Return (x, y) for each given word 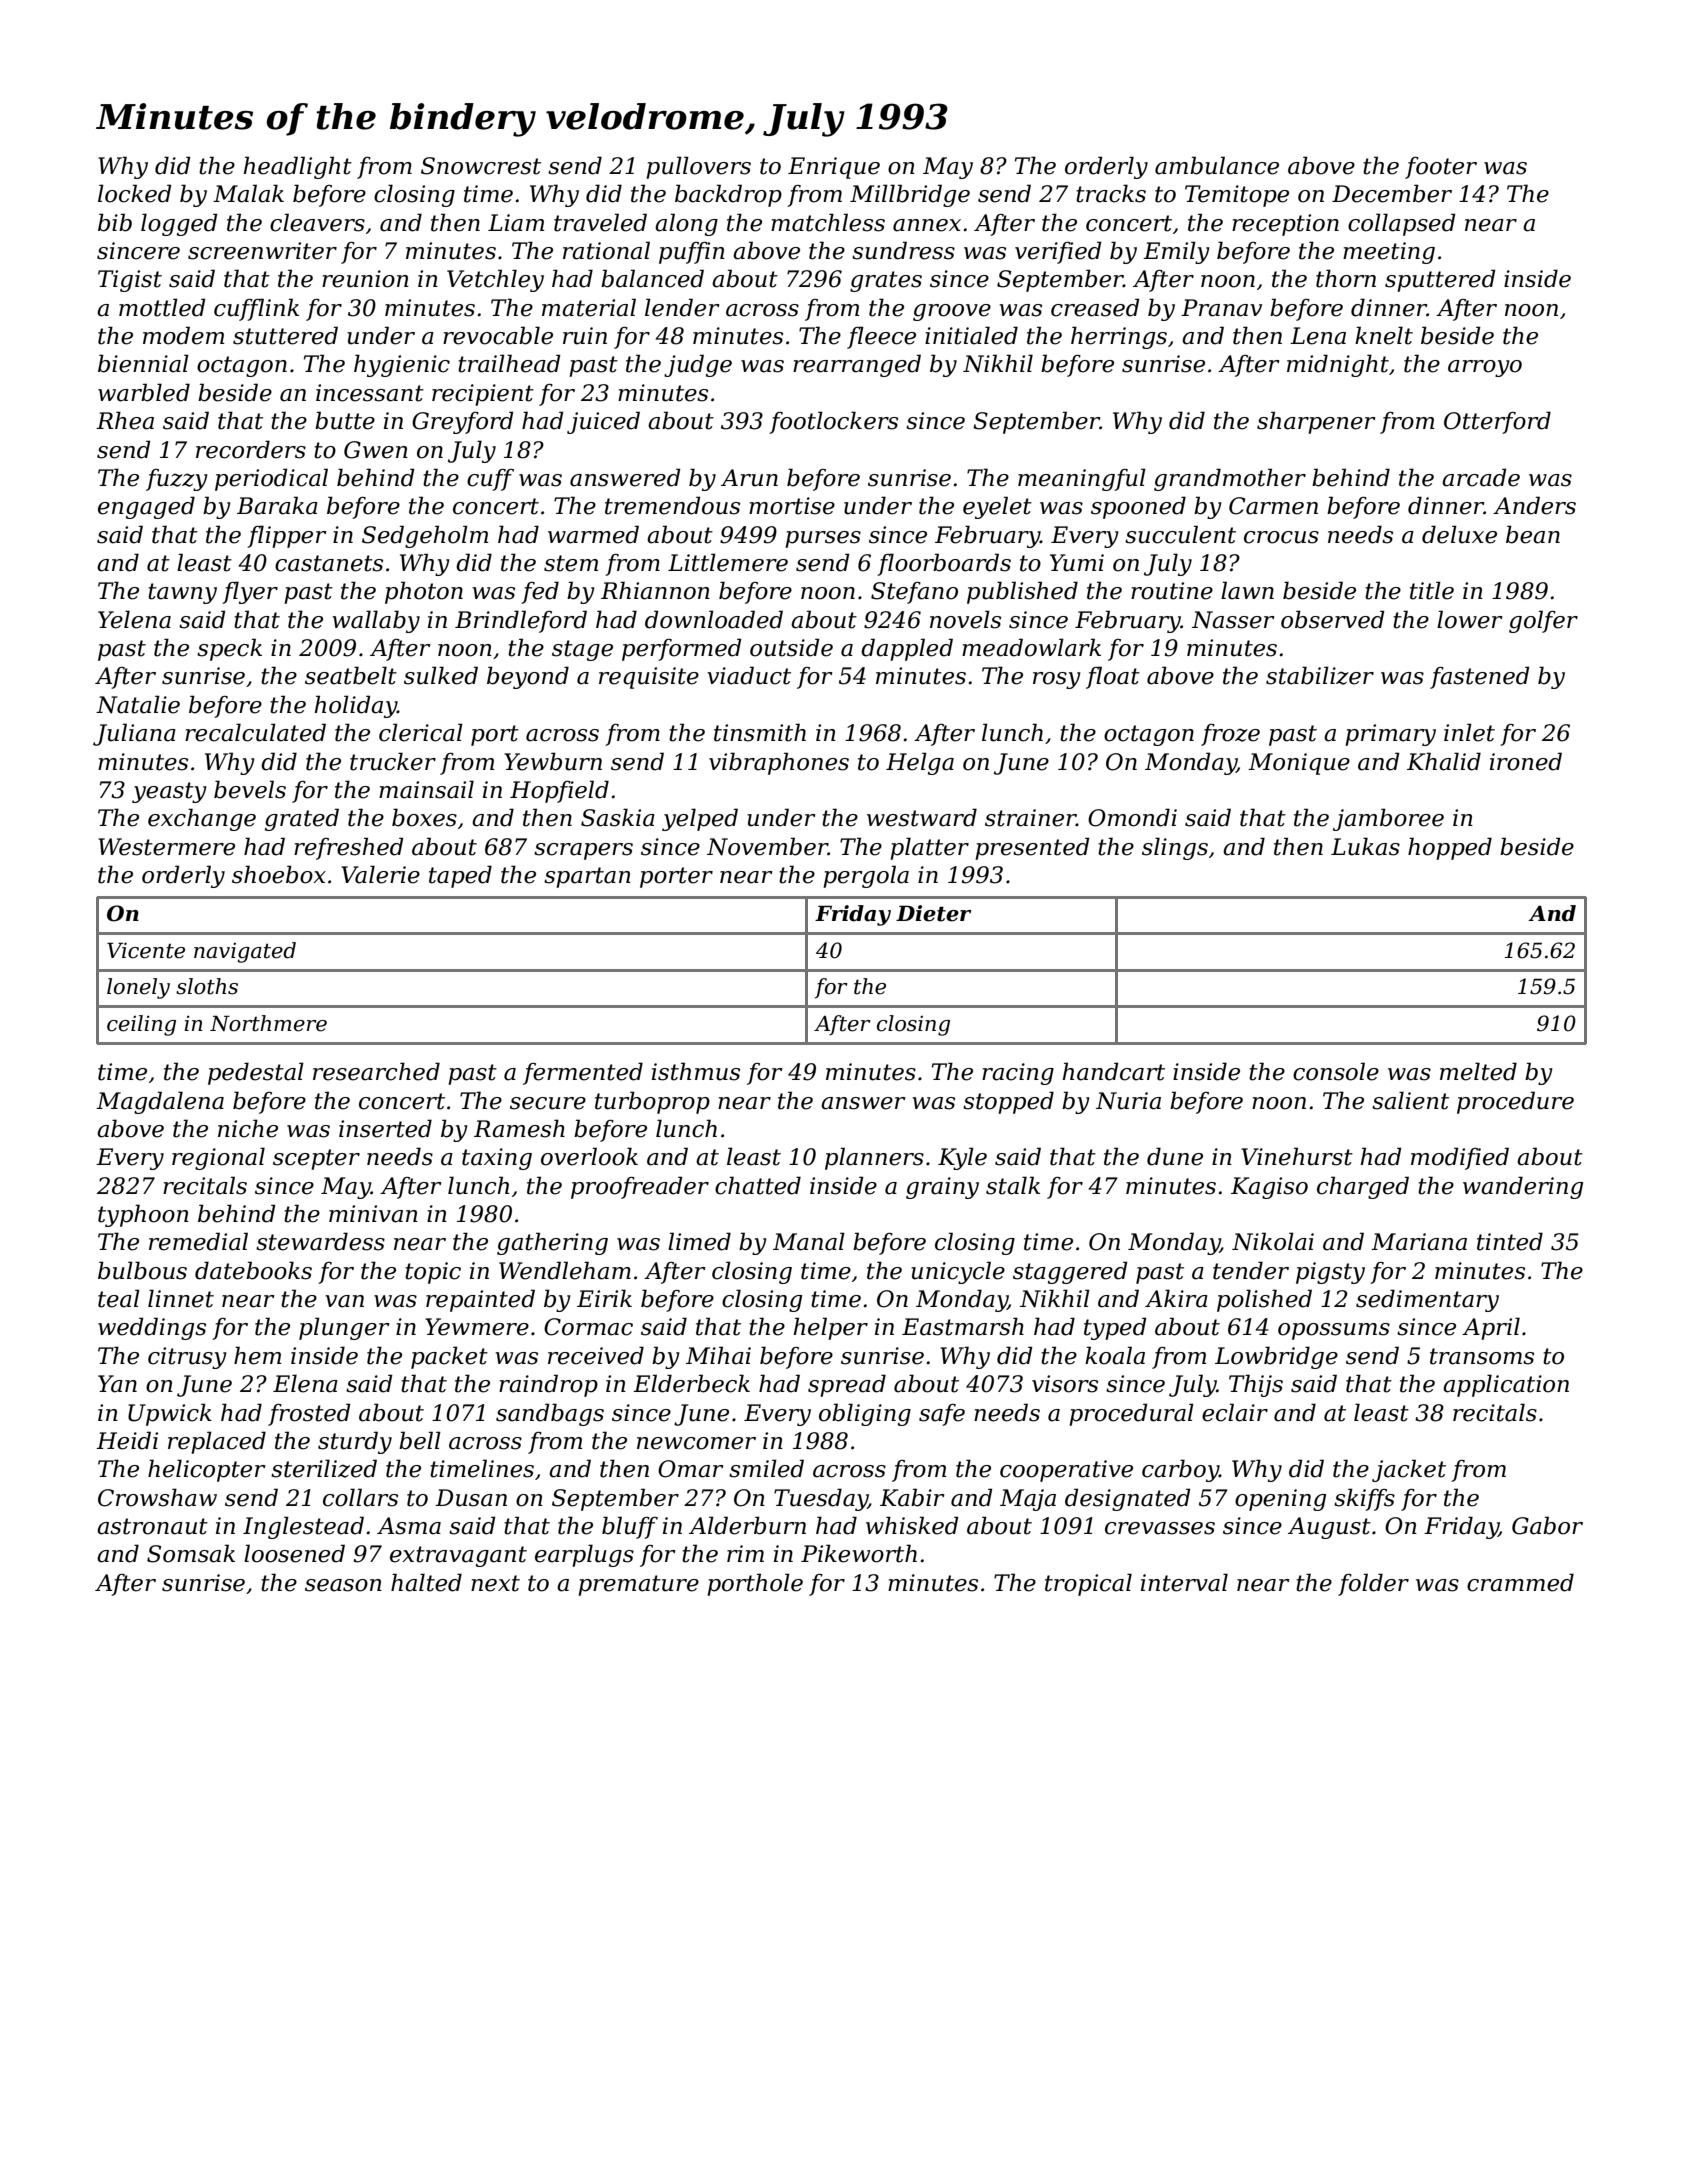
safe (942, 1415)
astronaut (152, 1526)
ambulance (1217, 165)
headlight (298, 167)
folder (1373, 1584)
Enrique (834, 168)
